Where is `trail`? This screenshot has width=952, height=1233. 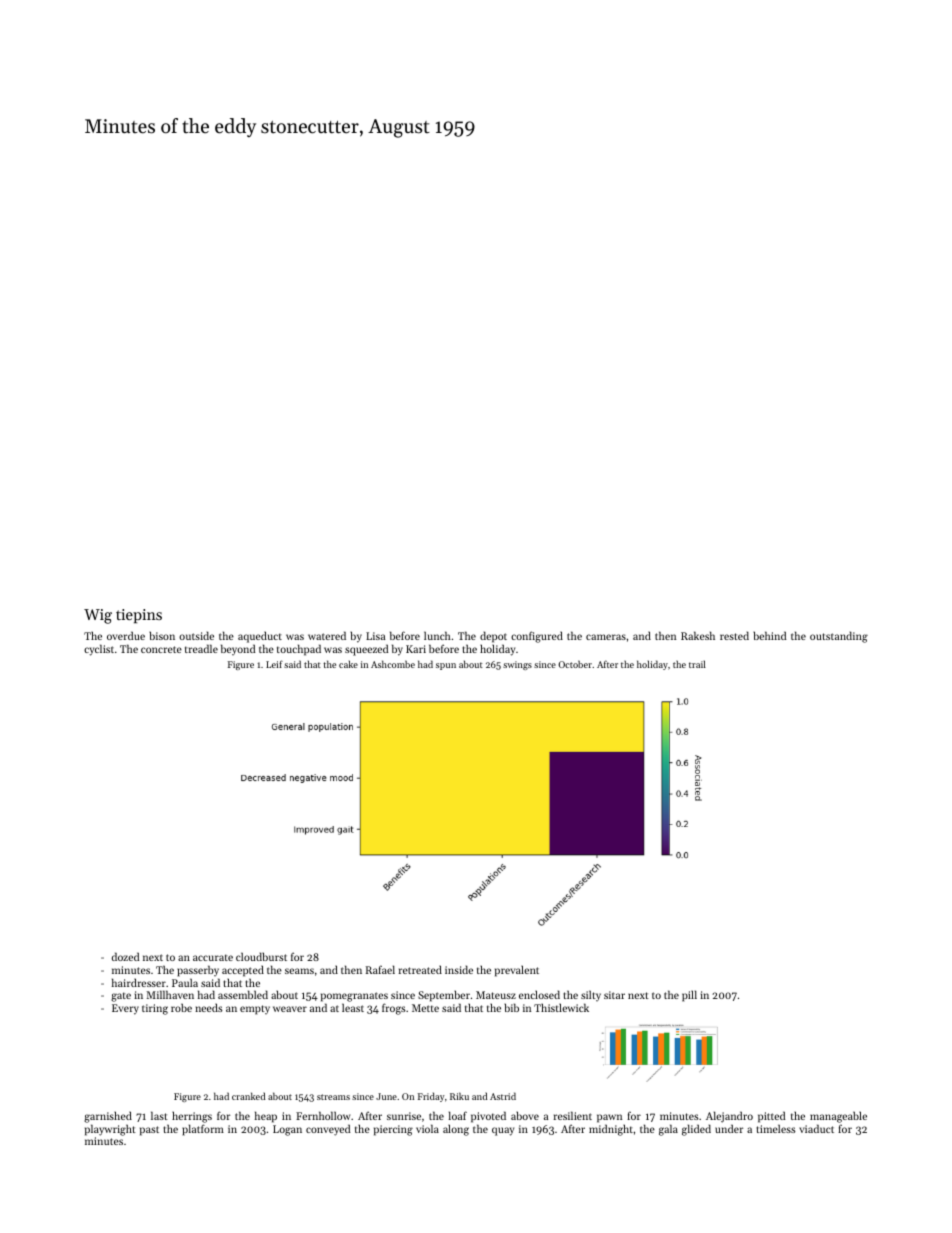 trail is located at coordinates (697, 664).
